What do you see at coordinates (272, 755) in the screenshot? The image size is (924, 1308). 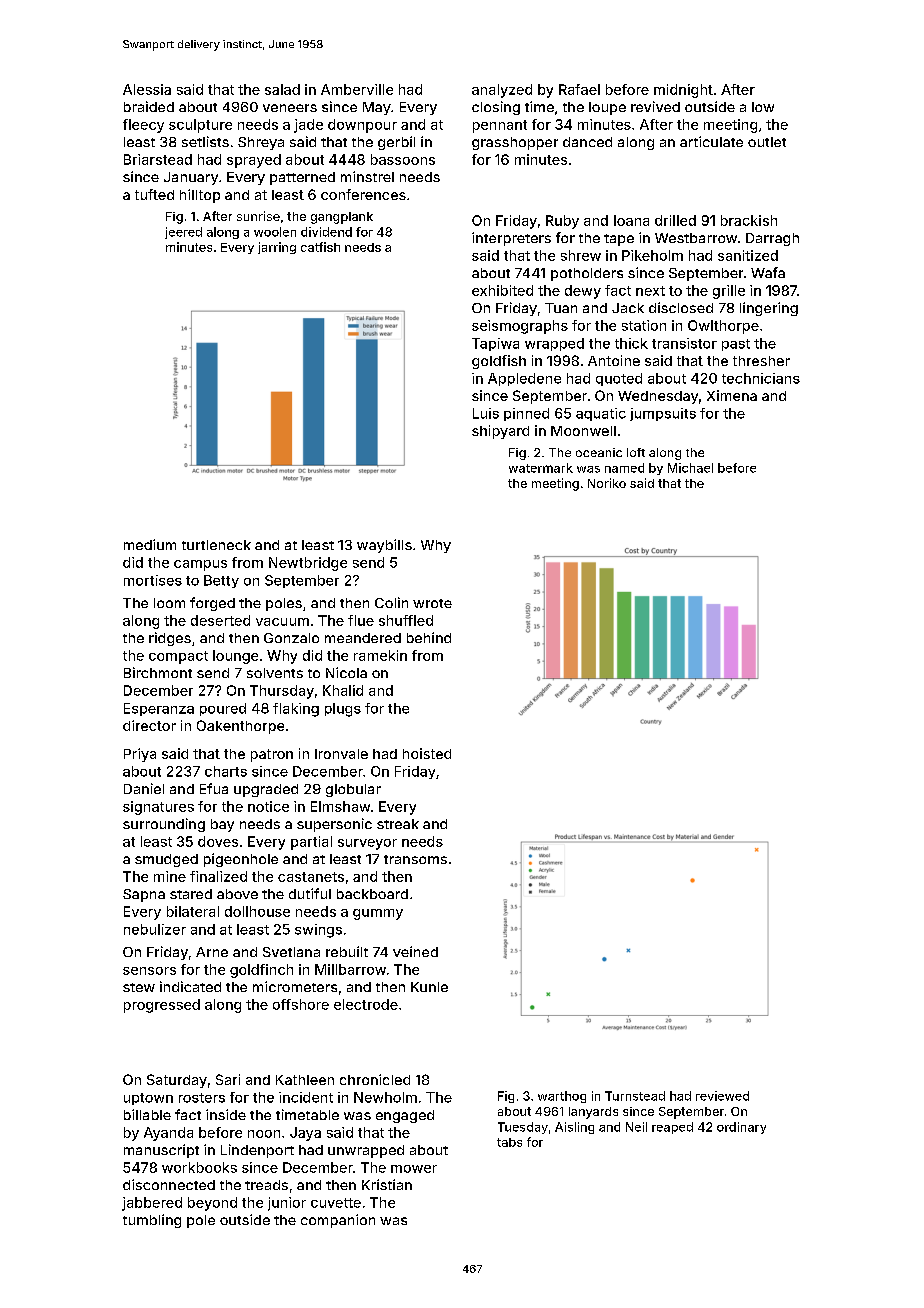 I see `patron` at bounding box center [272, 755].
